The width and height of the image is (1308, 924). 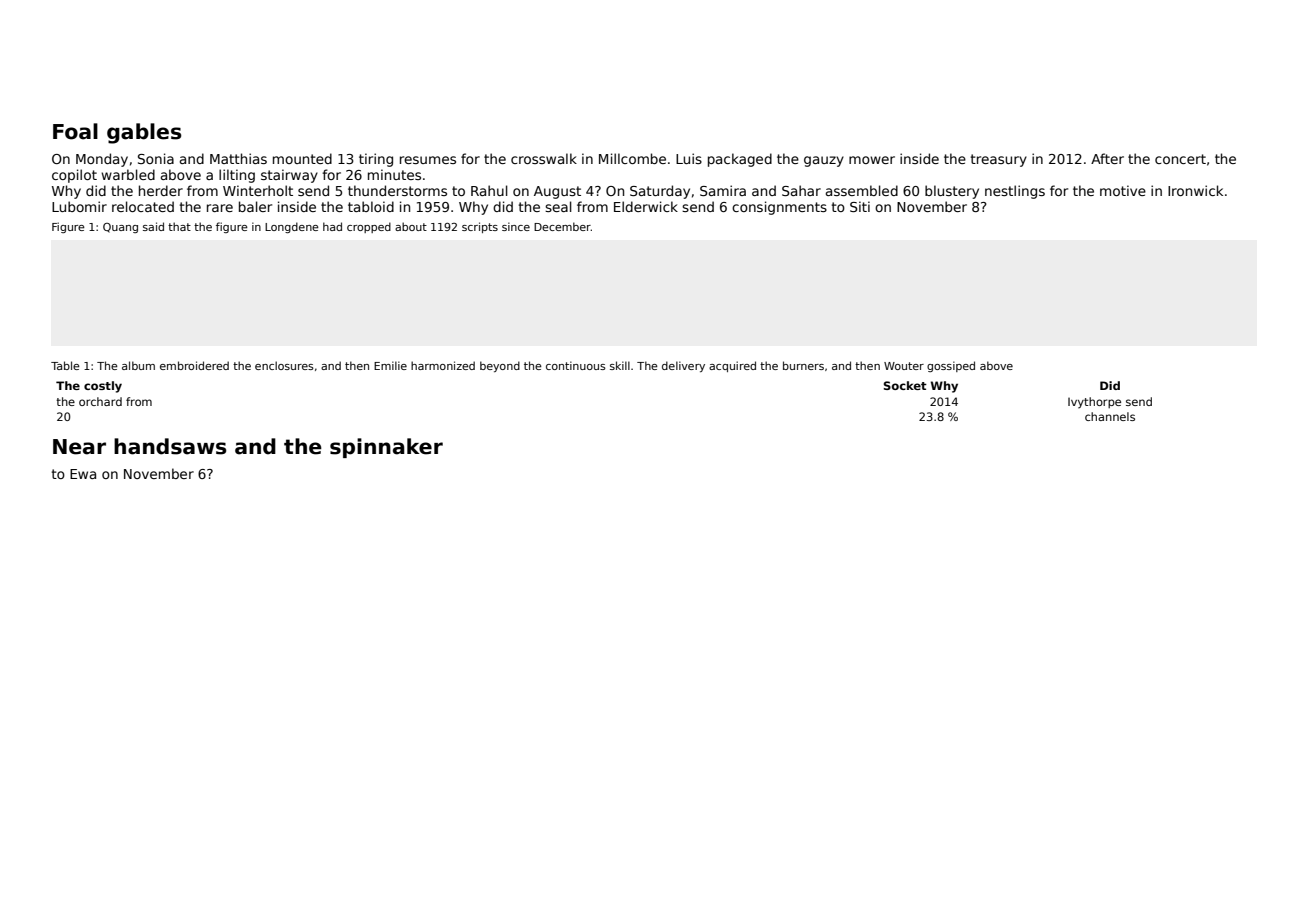 I want to click on spinnaker, so click(x=386, y=448).
